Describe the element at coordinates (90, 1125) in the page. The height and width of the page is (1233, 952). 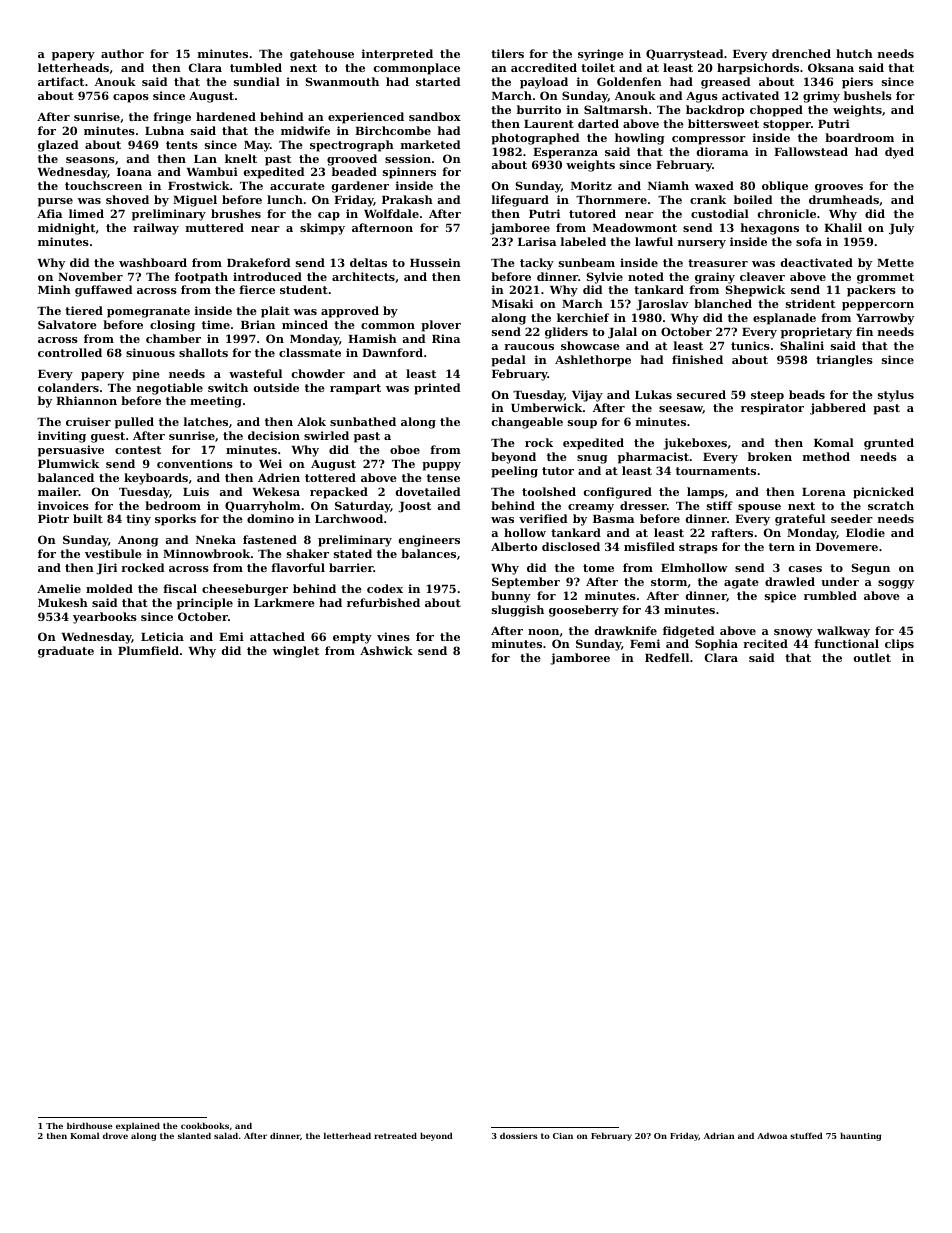
I see `birdhouse` at that location.
